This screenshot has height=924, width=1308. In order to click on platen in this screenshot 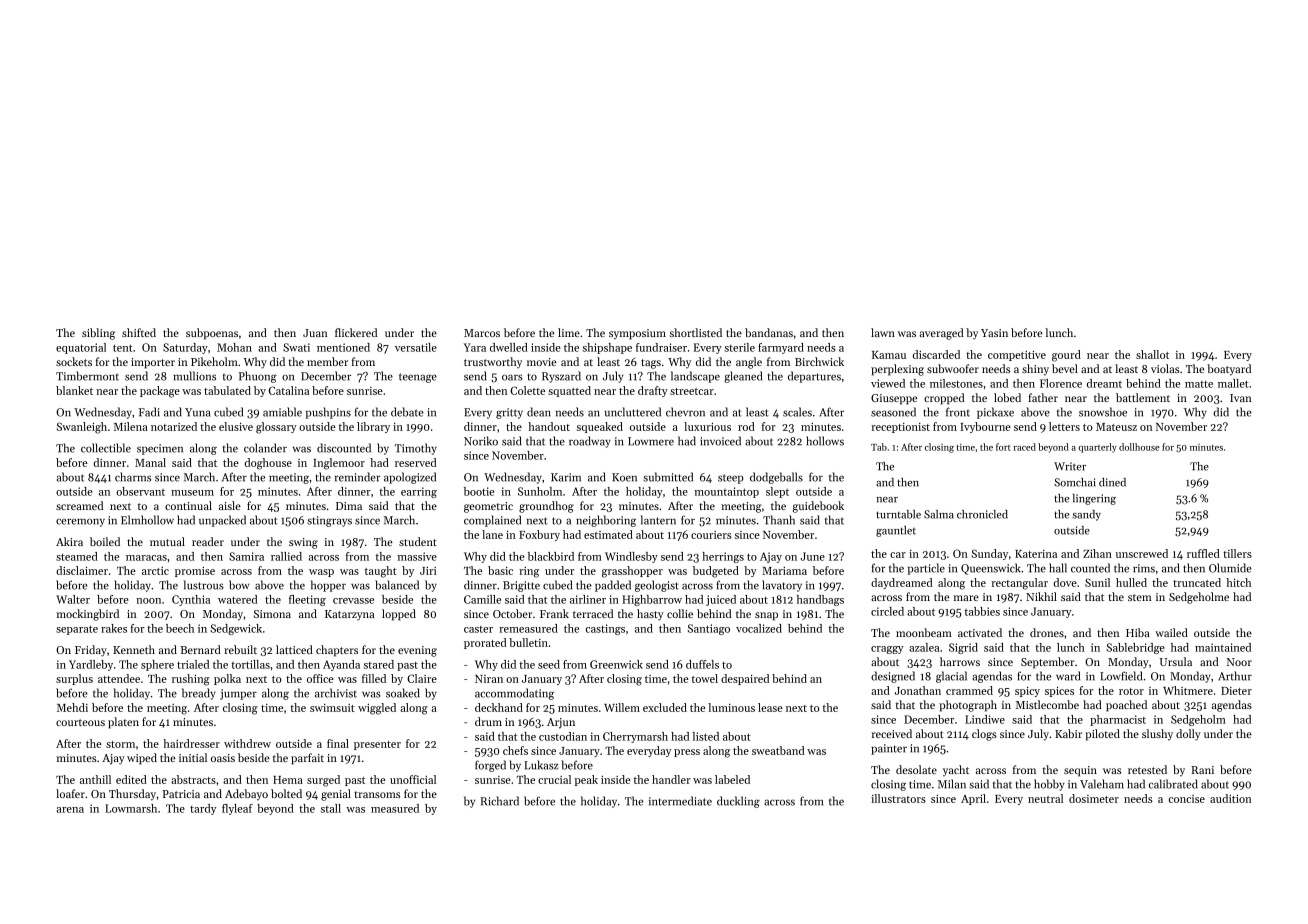, I will do `click(123, 723)`.
